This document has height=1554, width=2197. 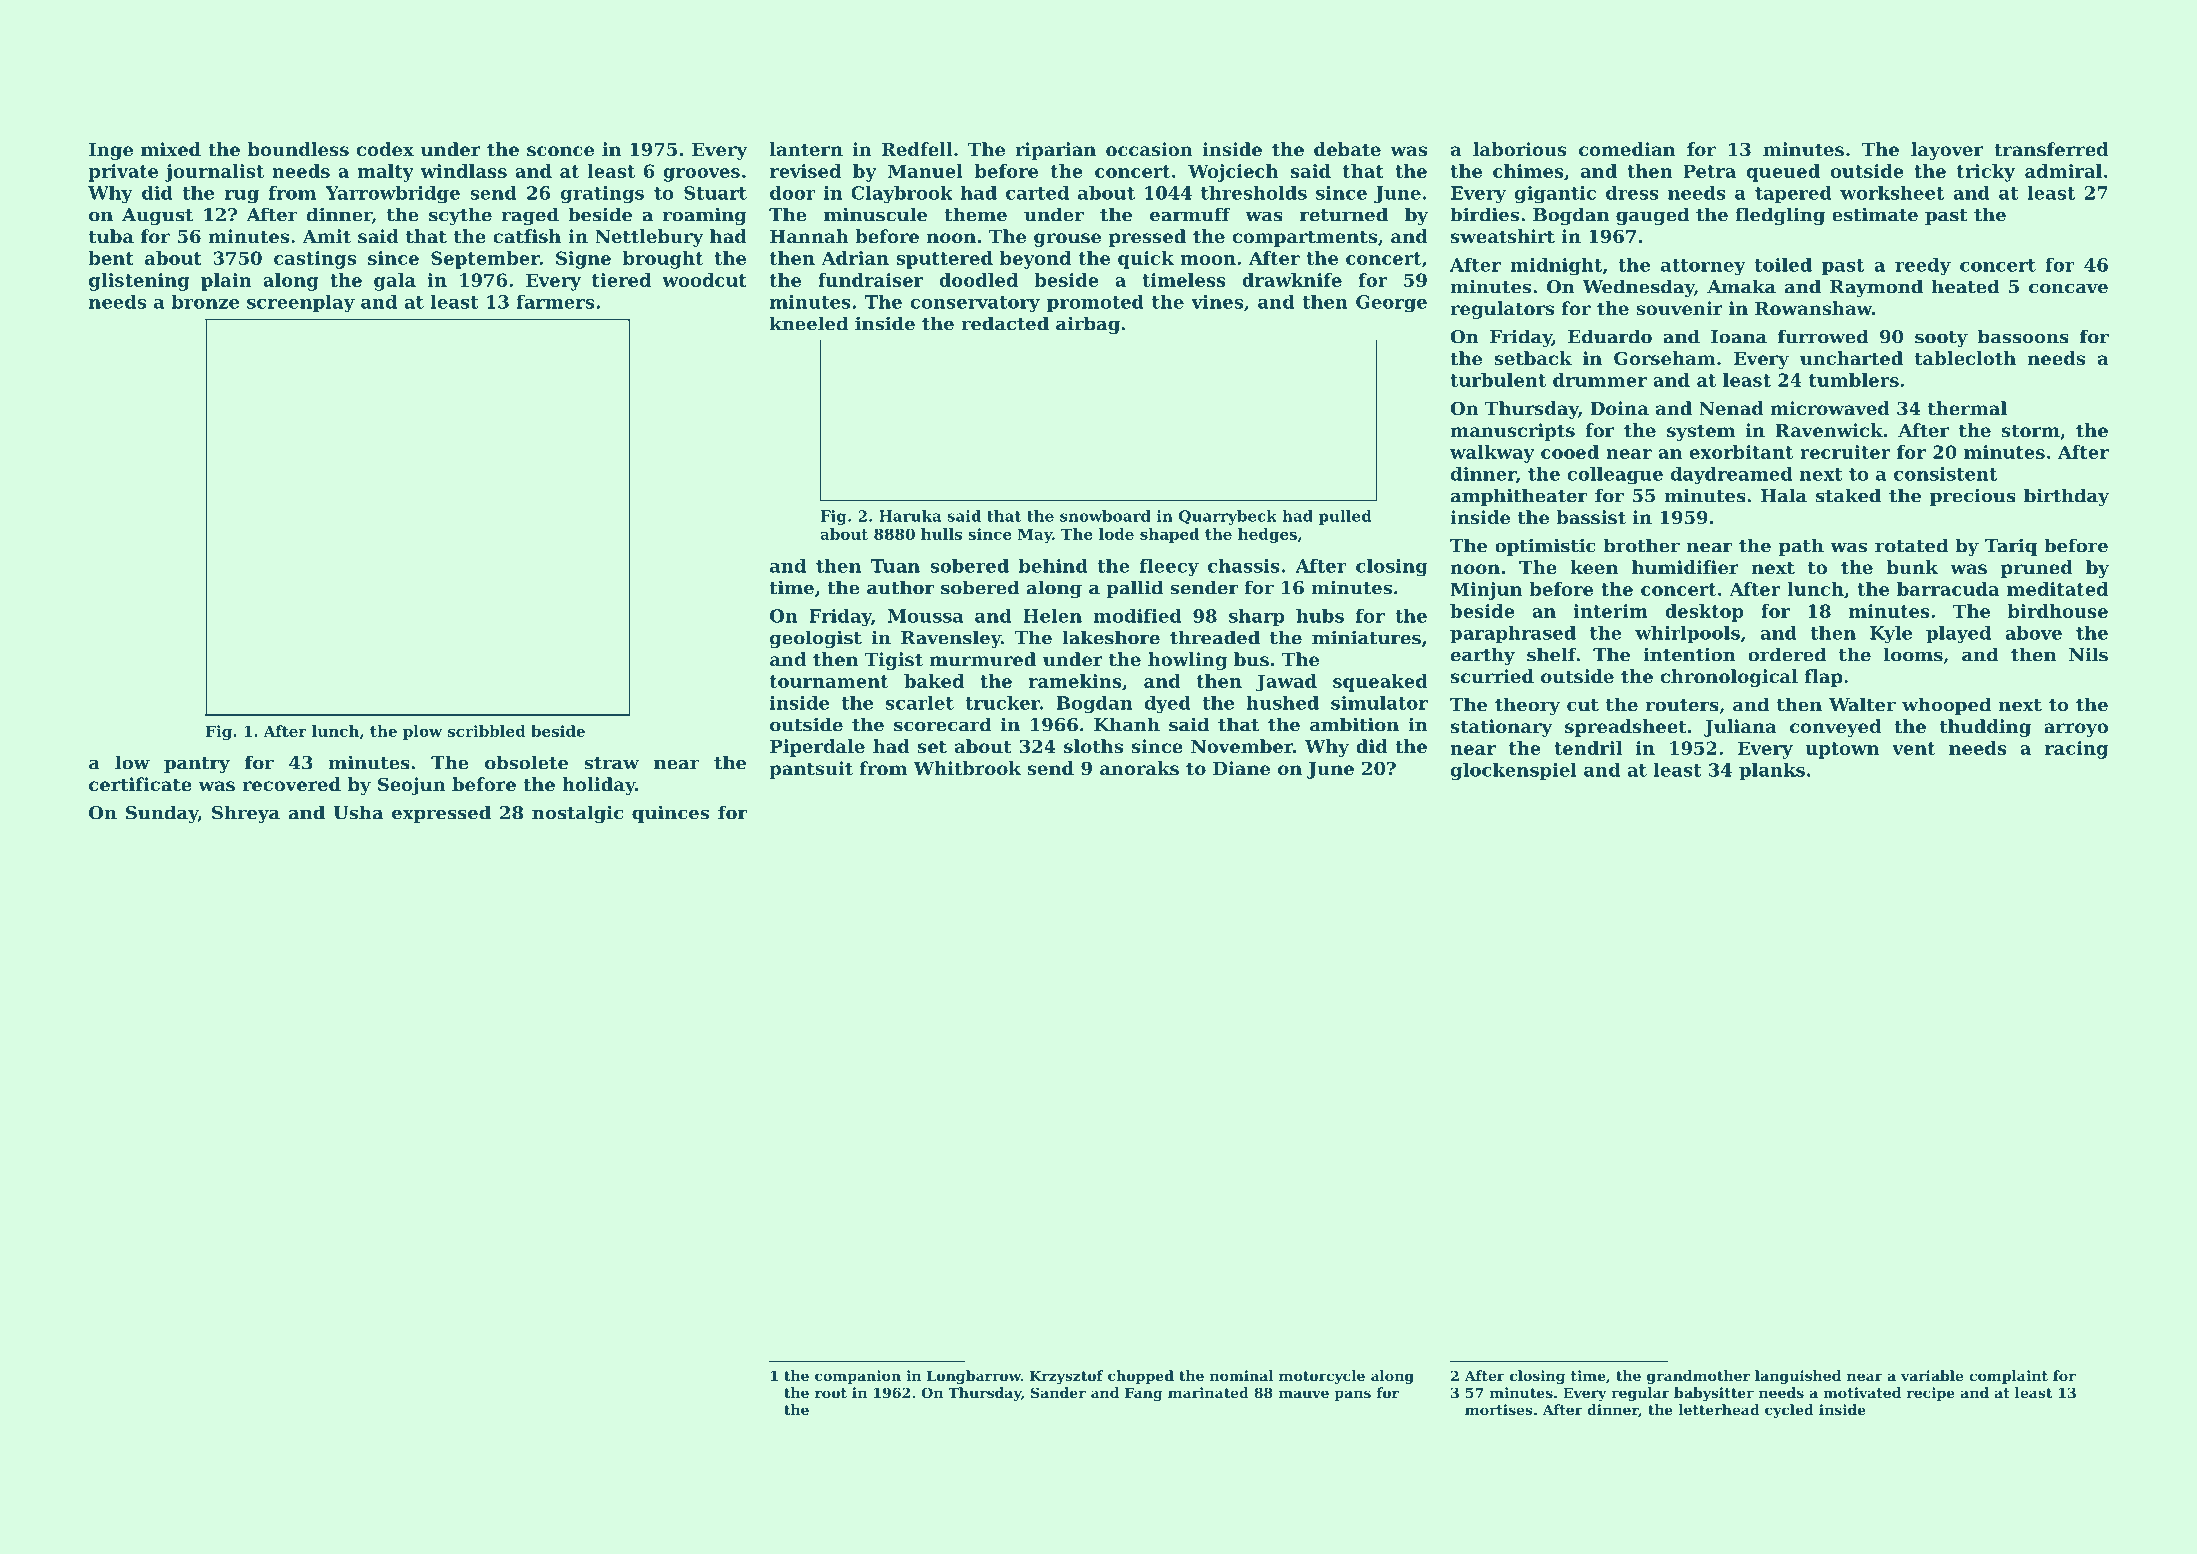 What do you see at coordinates (1052, 616) in the document?
I see `Helen` at bounding box center [1052, 616].
